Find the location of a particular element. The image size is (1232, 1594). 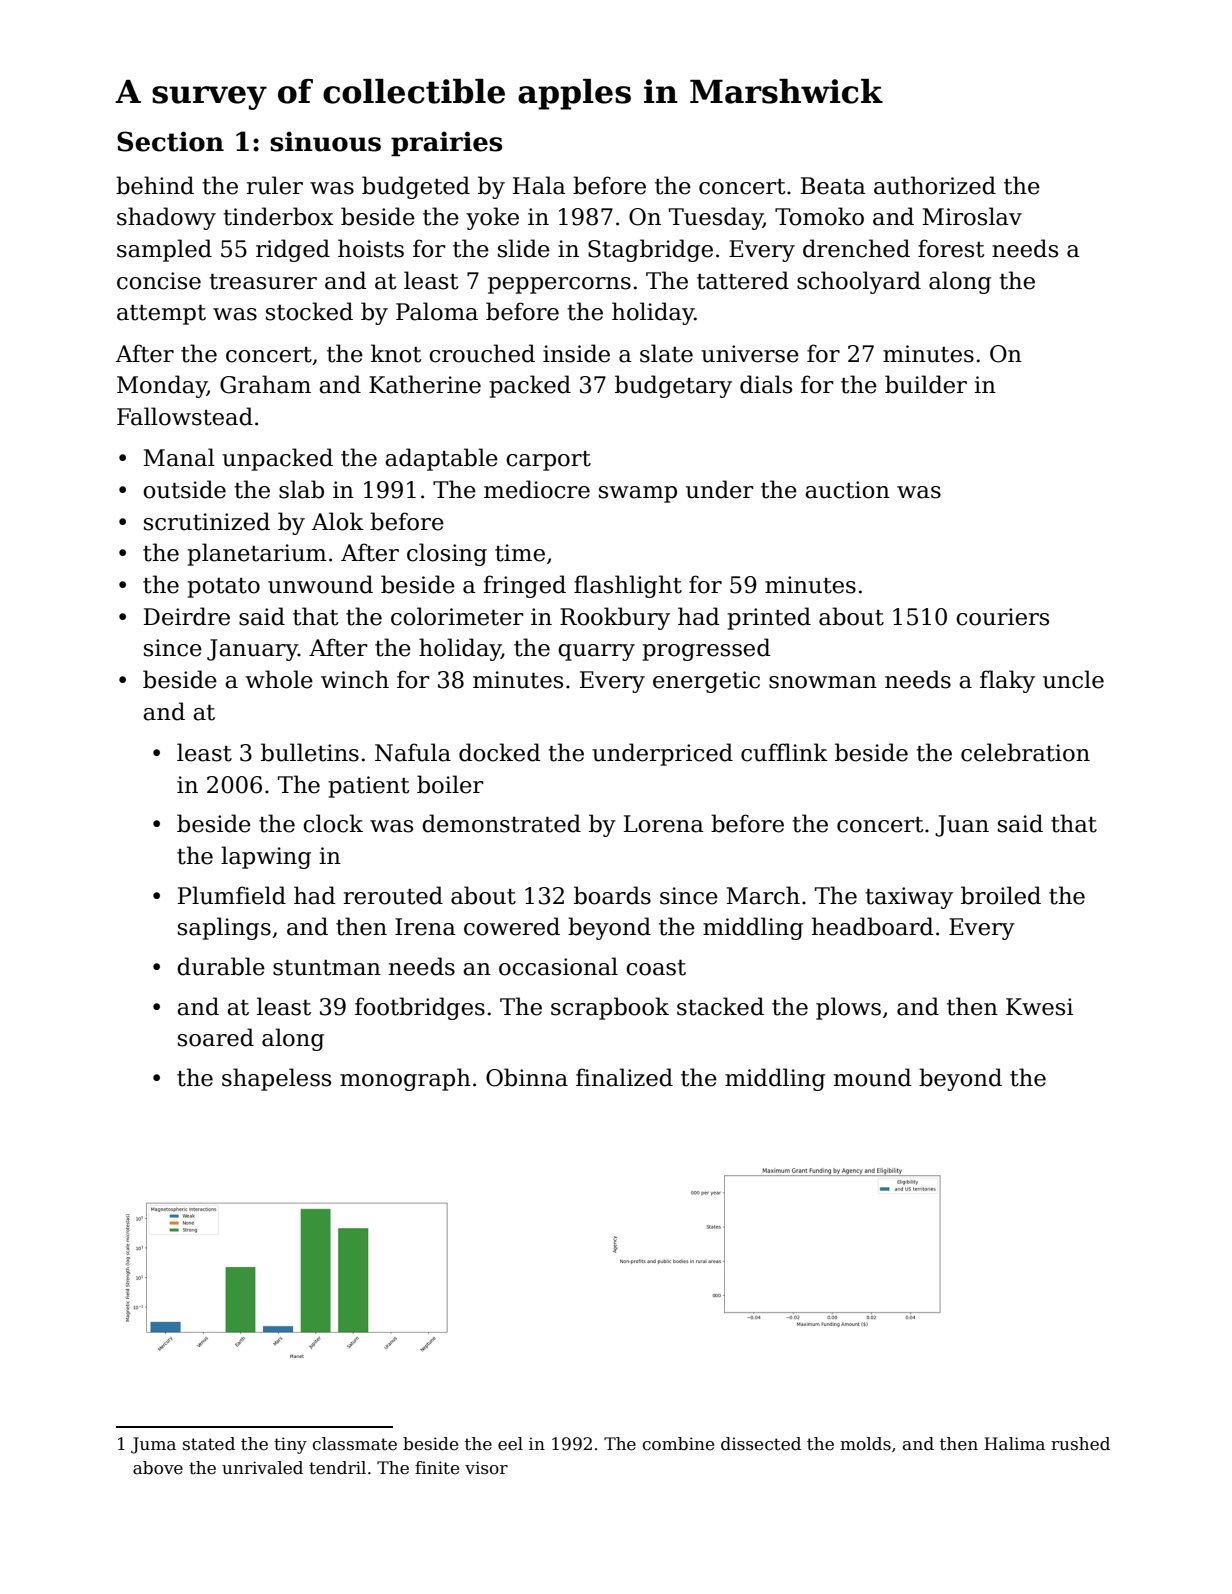

rushed is located at coordinates (1080, 1444).
